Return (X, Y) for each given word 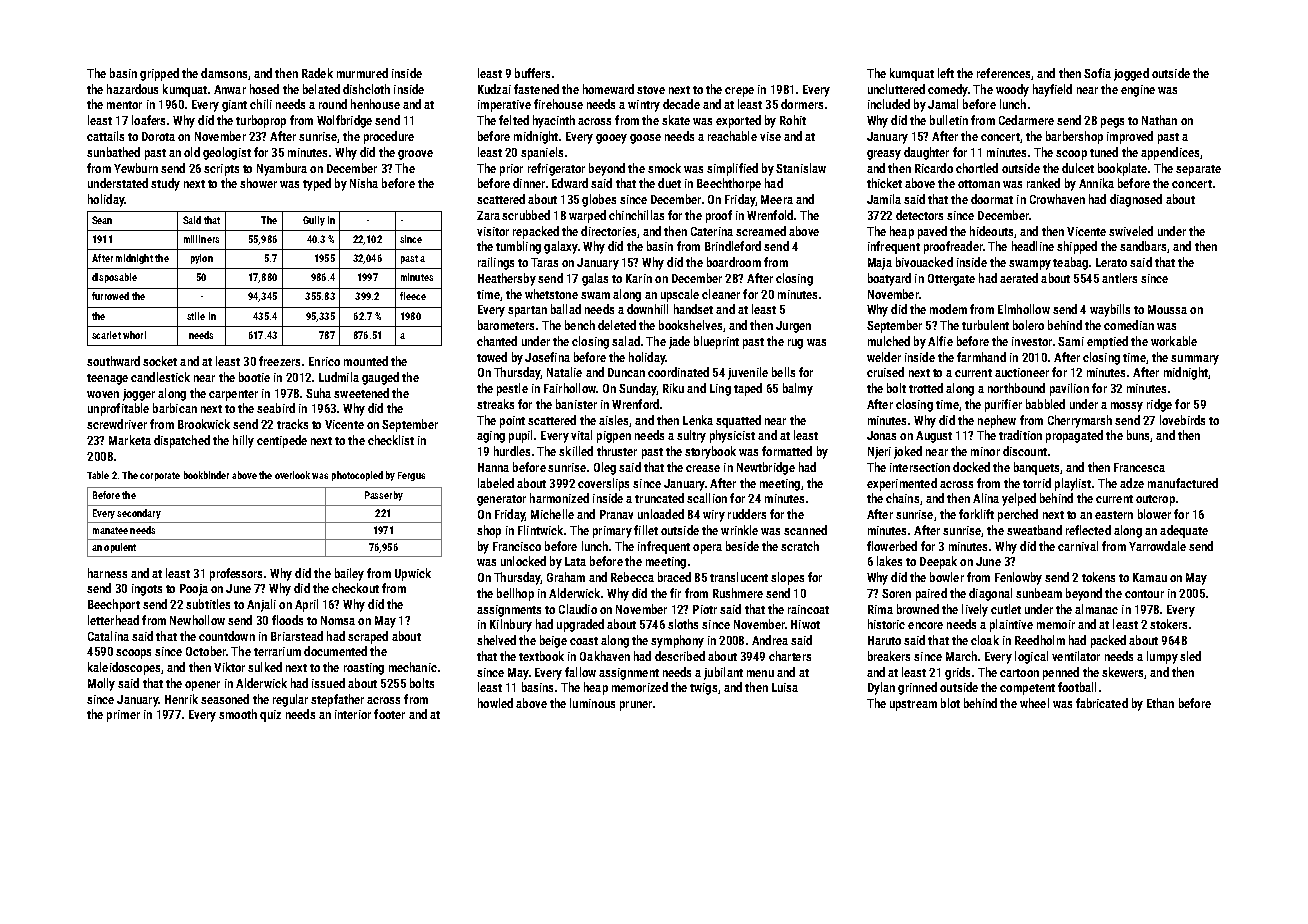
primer (123, 716)
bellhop (515, 594)
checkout (355, 588)
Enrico (324, 361)
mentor (124, 105)
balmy (798, 389)
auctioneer (1022, 372)
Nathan (1159, 120)
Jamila (884, 199)
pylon (202, 259)
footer (389, 714)
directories (608, 231)
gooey (611, 139)
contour (1144, 594)
